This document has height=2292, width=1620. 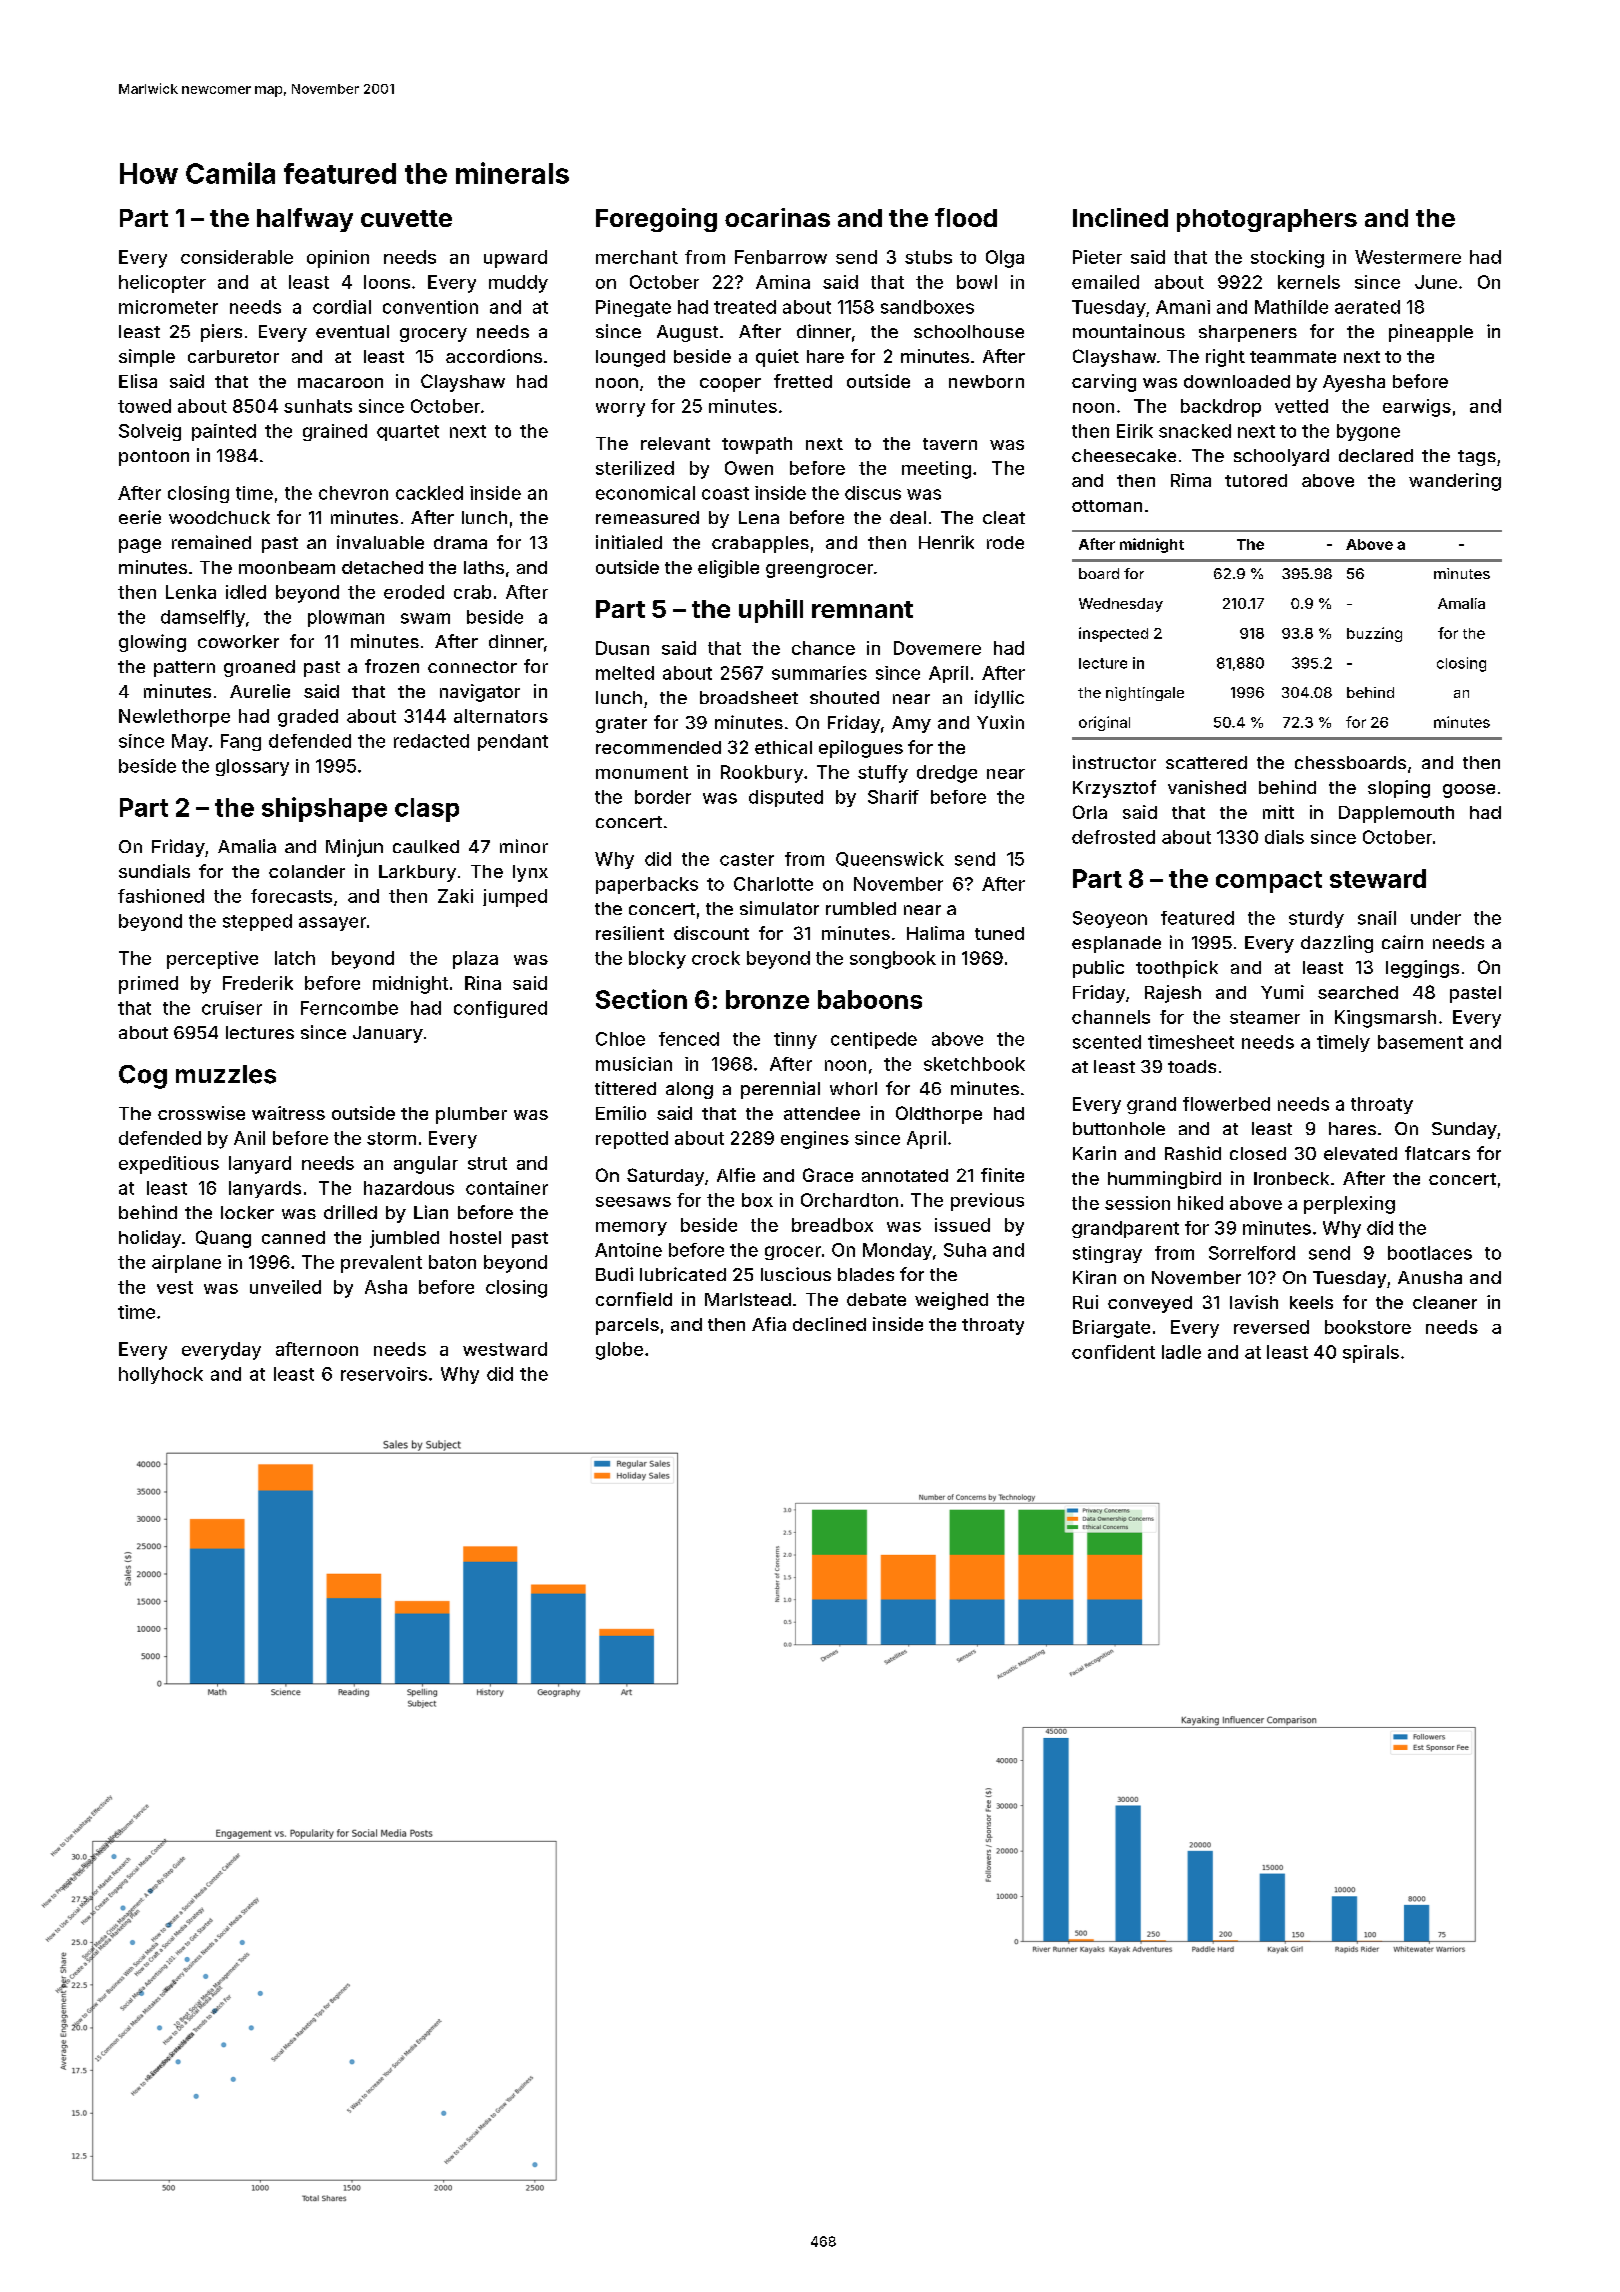 I want to click on epilogues, so click(x=861, y=749).
